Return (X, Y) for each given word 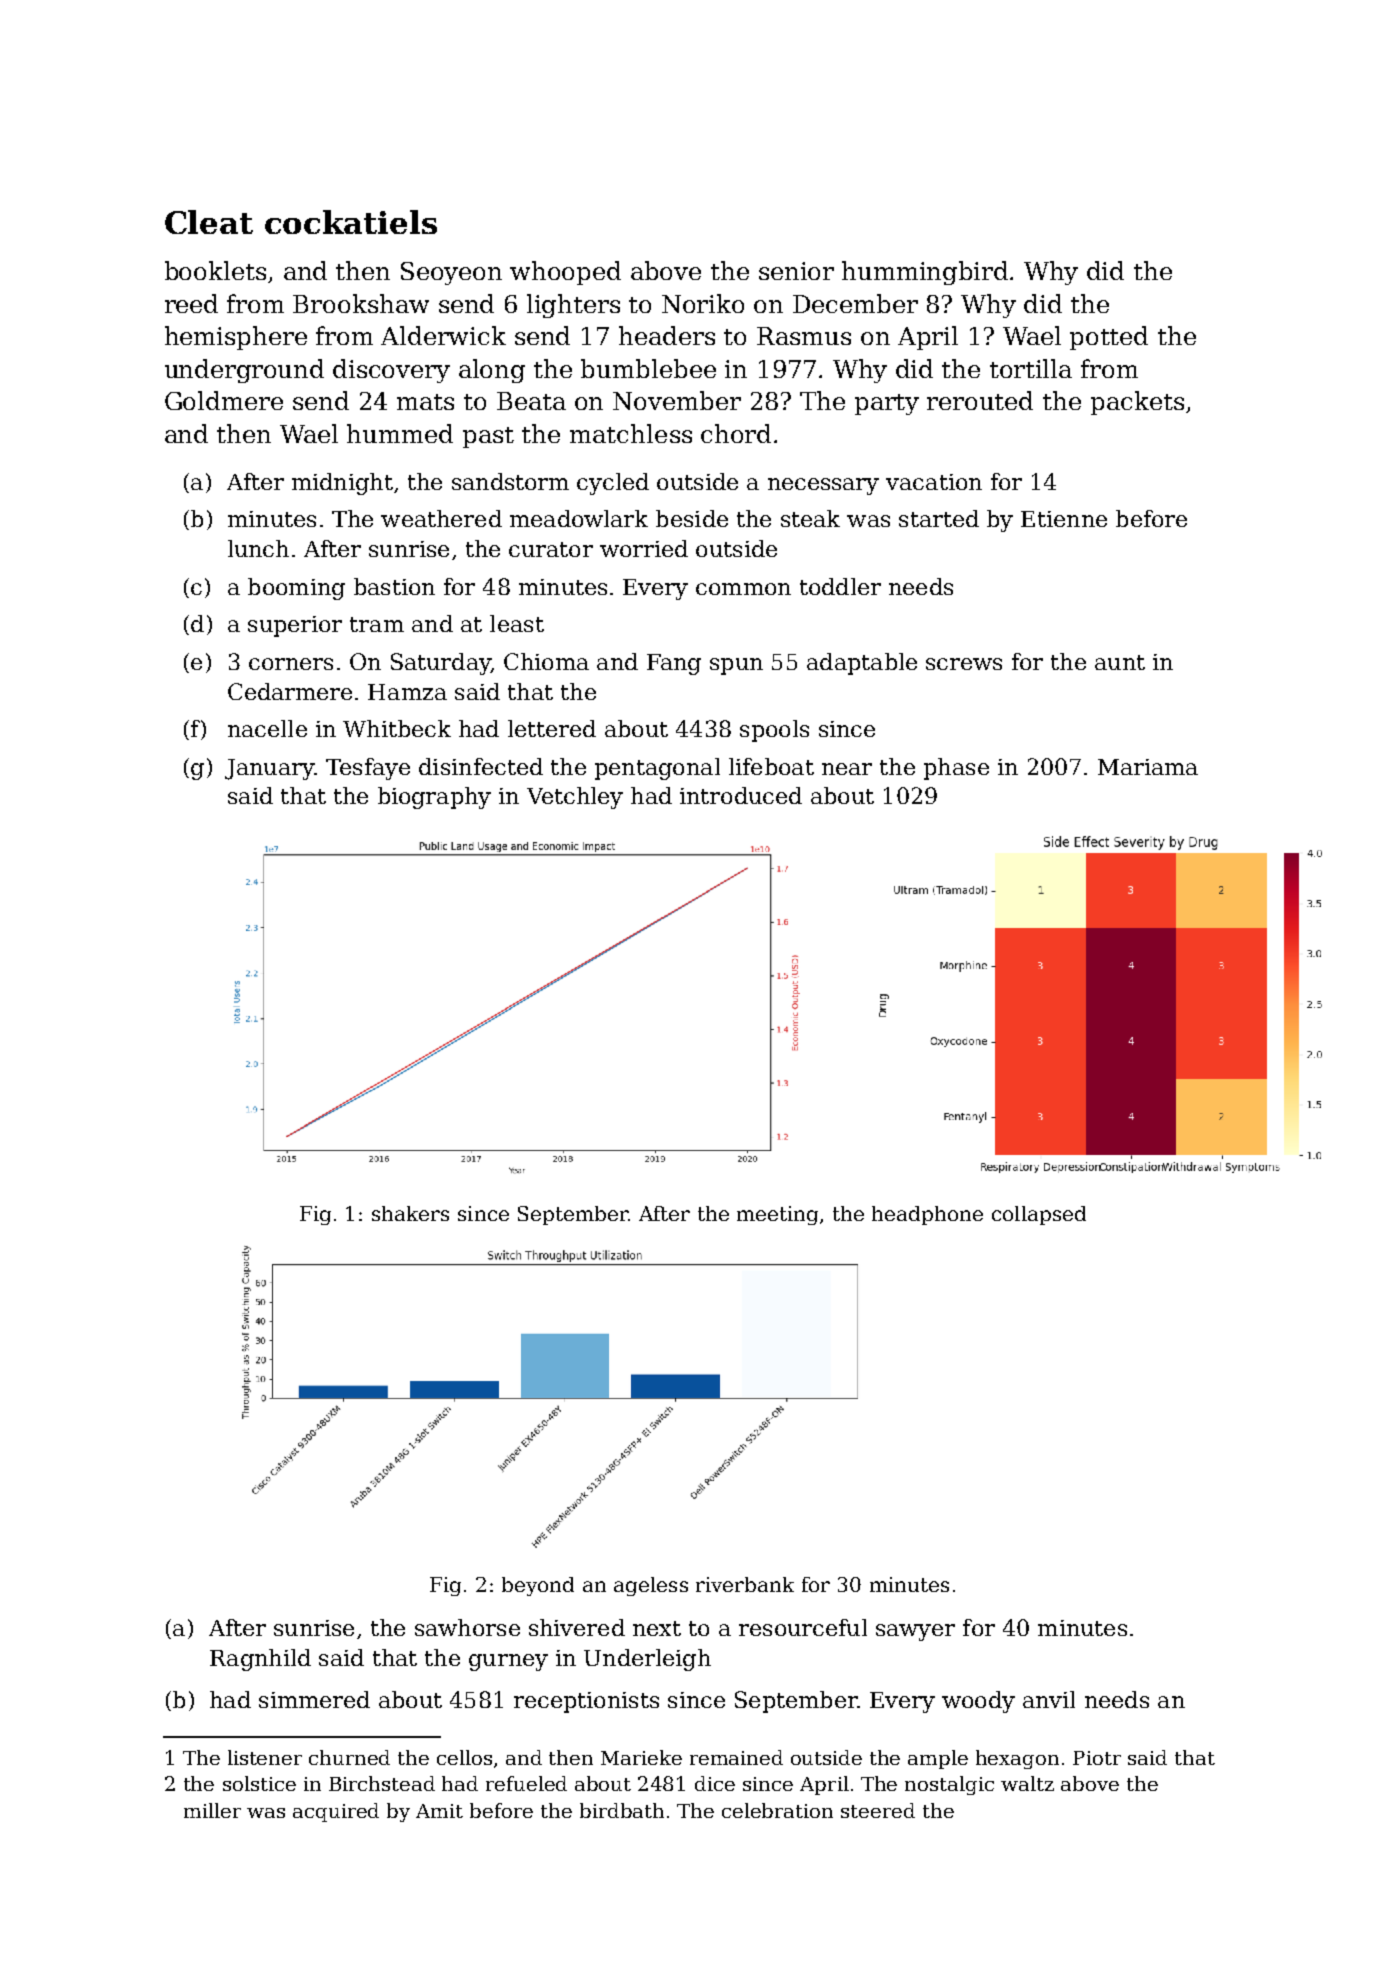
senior (796, 271)
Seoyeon (451, 273)
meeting (777, 1215)
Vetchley (575, 798)
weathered (441, 518)
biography (434, 798)
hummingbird (925, 273)
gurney (508, 1662)
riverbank (745, 1584)
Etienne (1064, 519)
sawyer (915, 1632)
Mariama (1148, 767)
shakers (410, 1213)
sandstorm (510, 481)
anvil (1049, 1699)
